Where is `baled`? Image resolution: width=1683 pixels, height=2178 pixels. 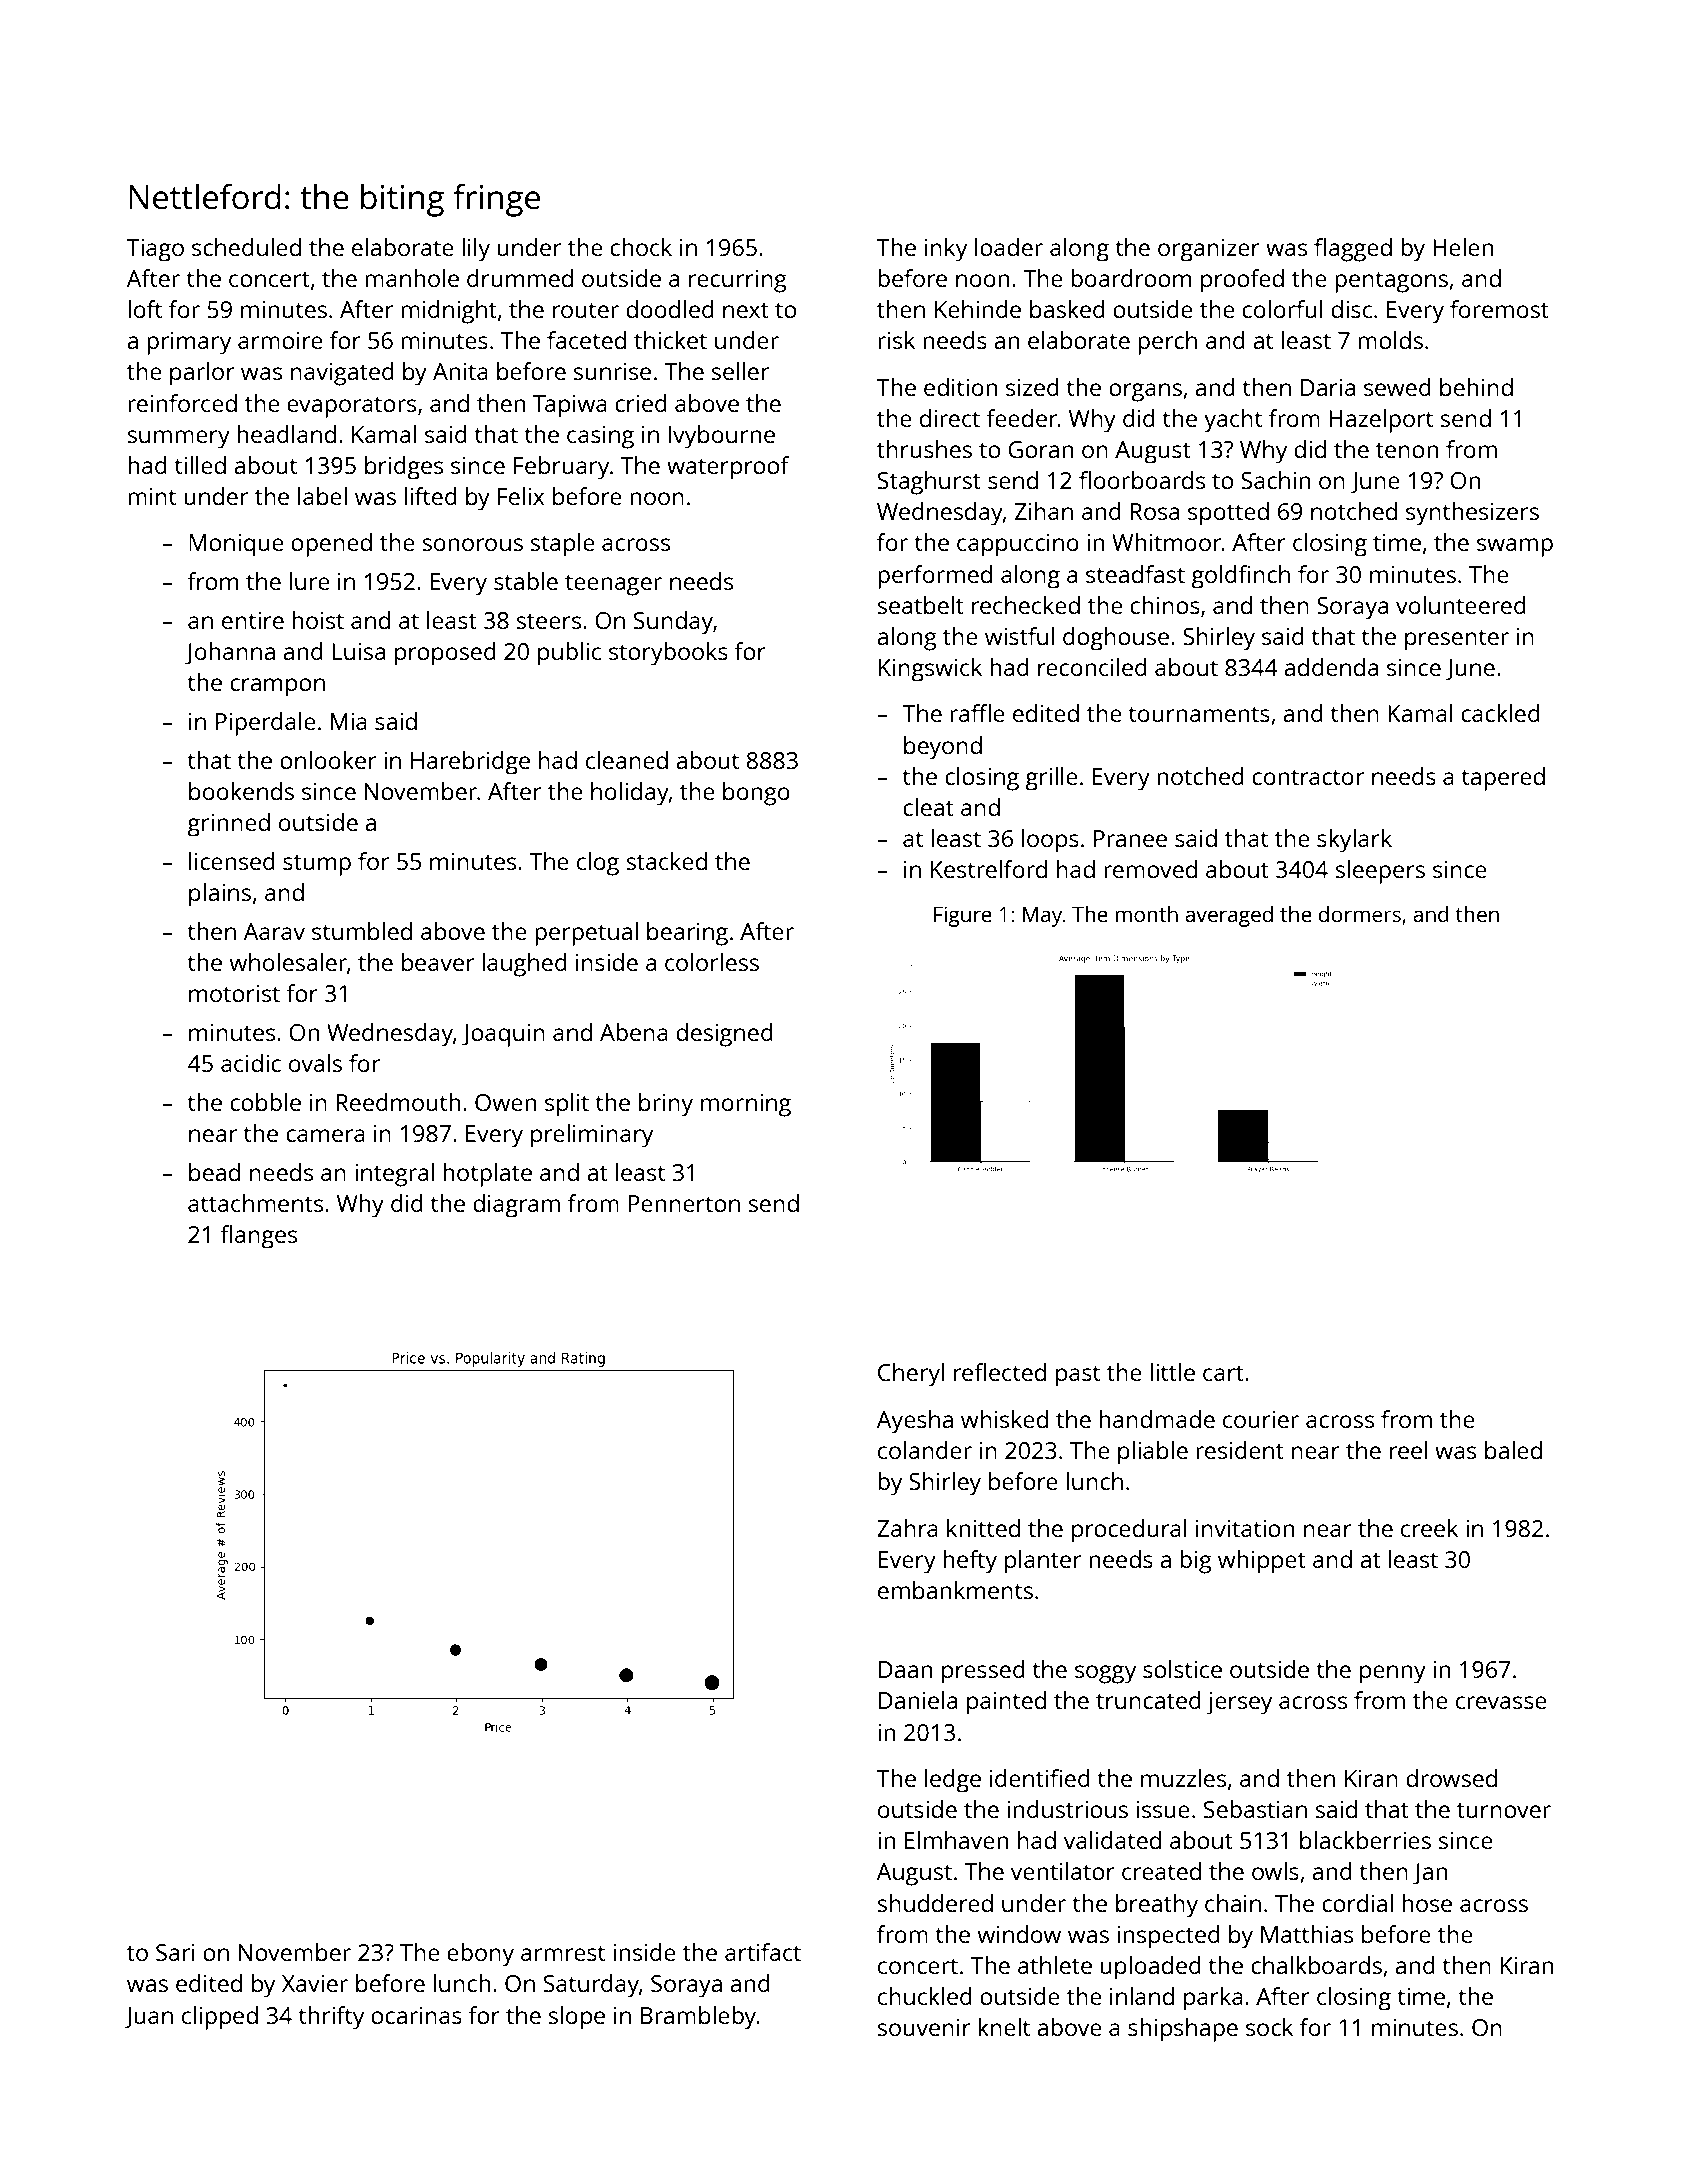
baled is located at coordinates (1513, 1450).
